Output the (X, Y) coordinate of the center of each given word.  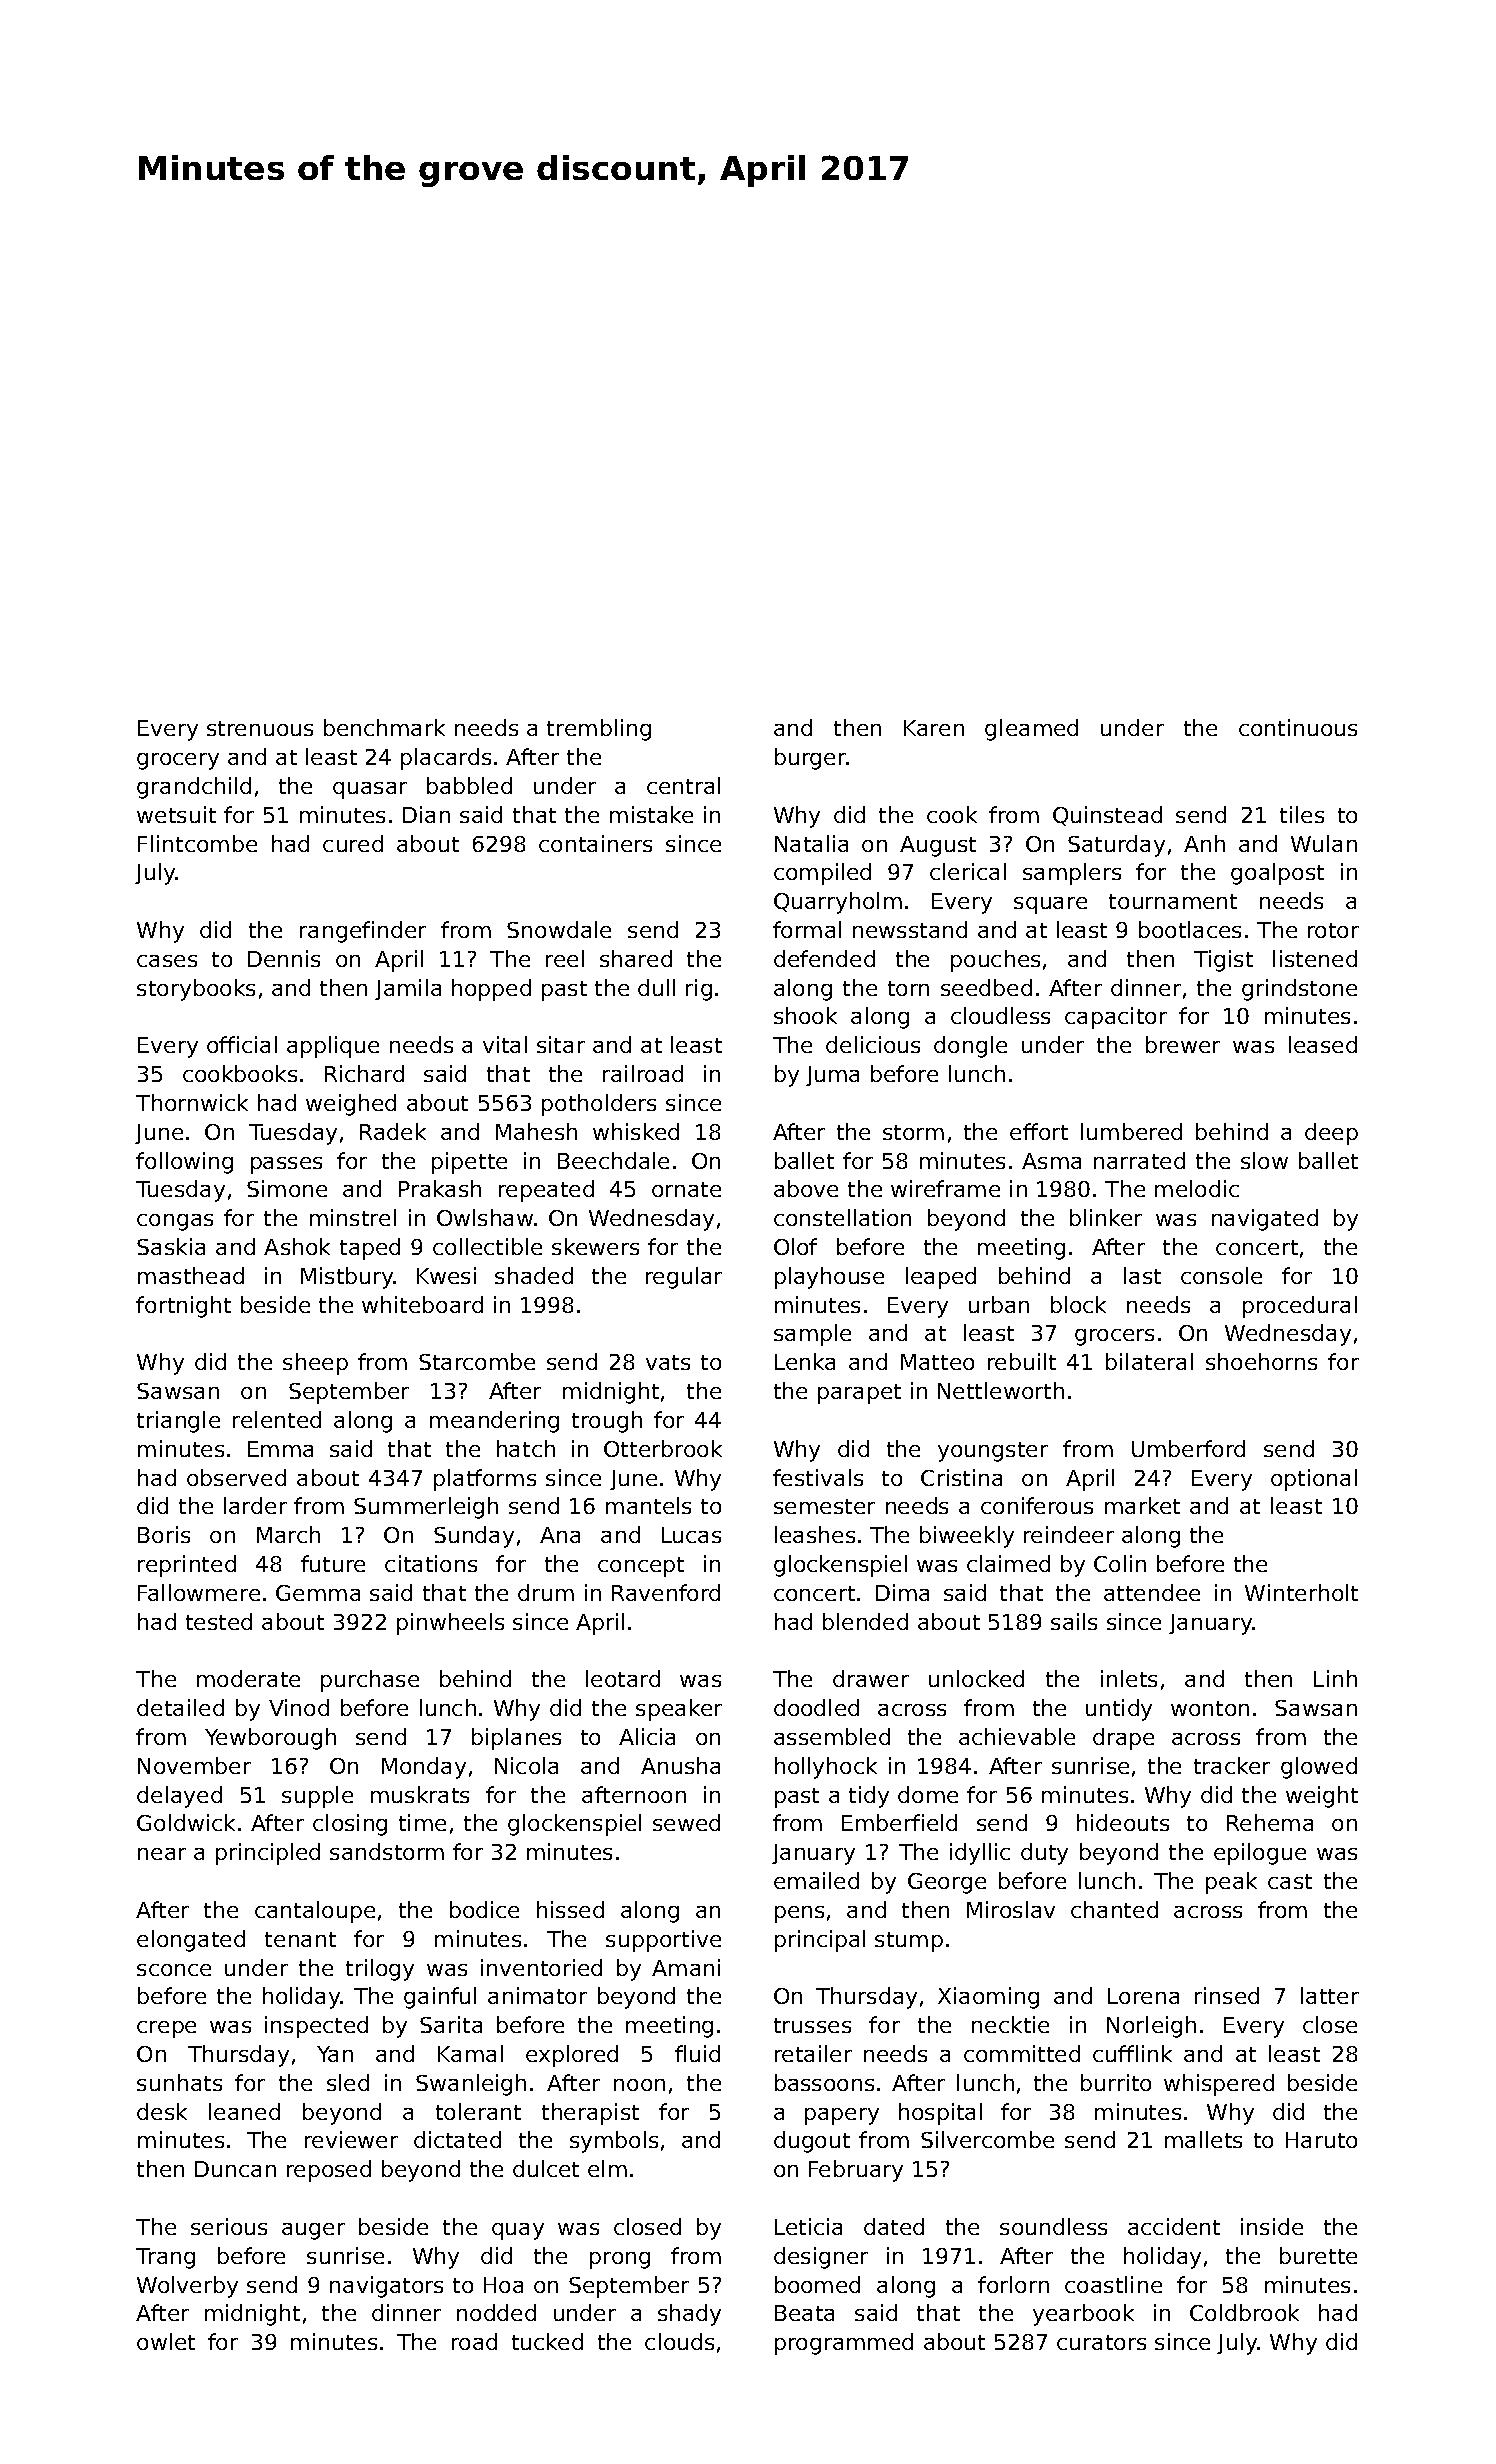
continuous (1298, 727)
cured (353, 843)
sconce (174, 1970)
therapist (590, 2114)
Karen (934, 728)
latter (1330, 1995)
